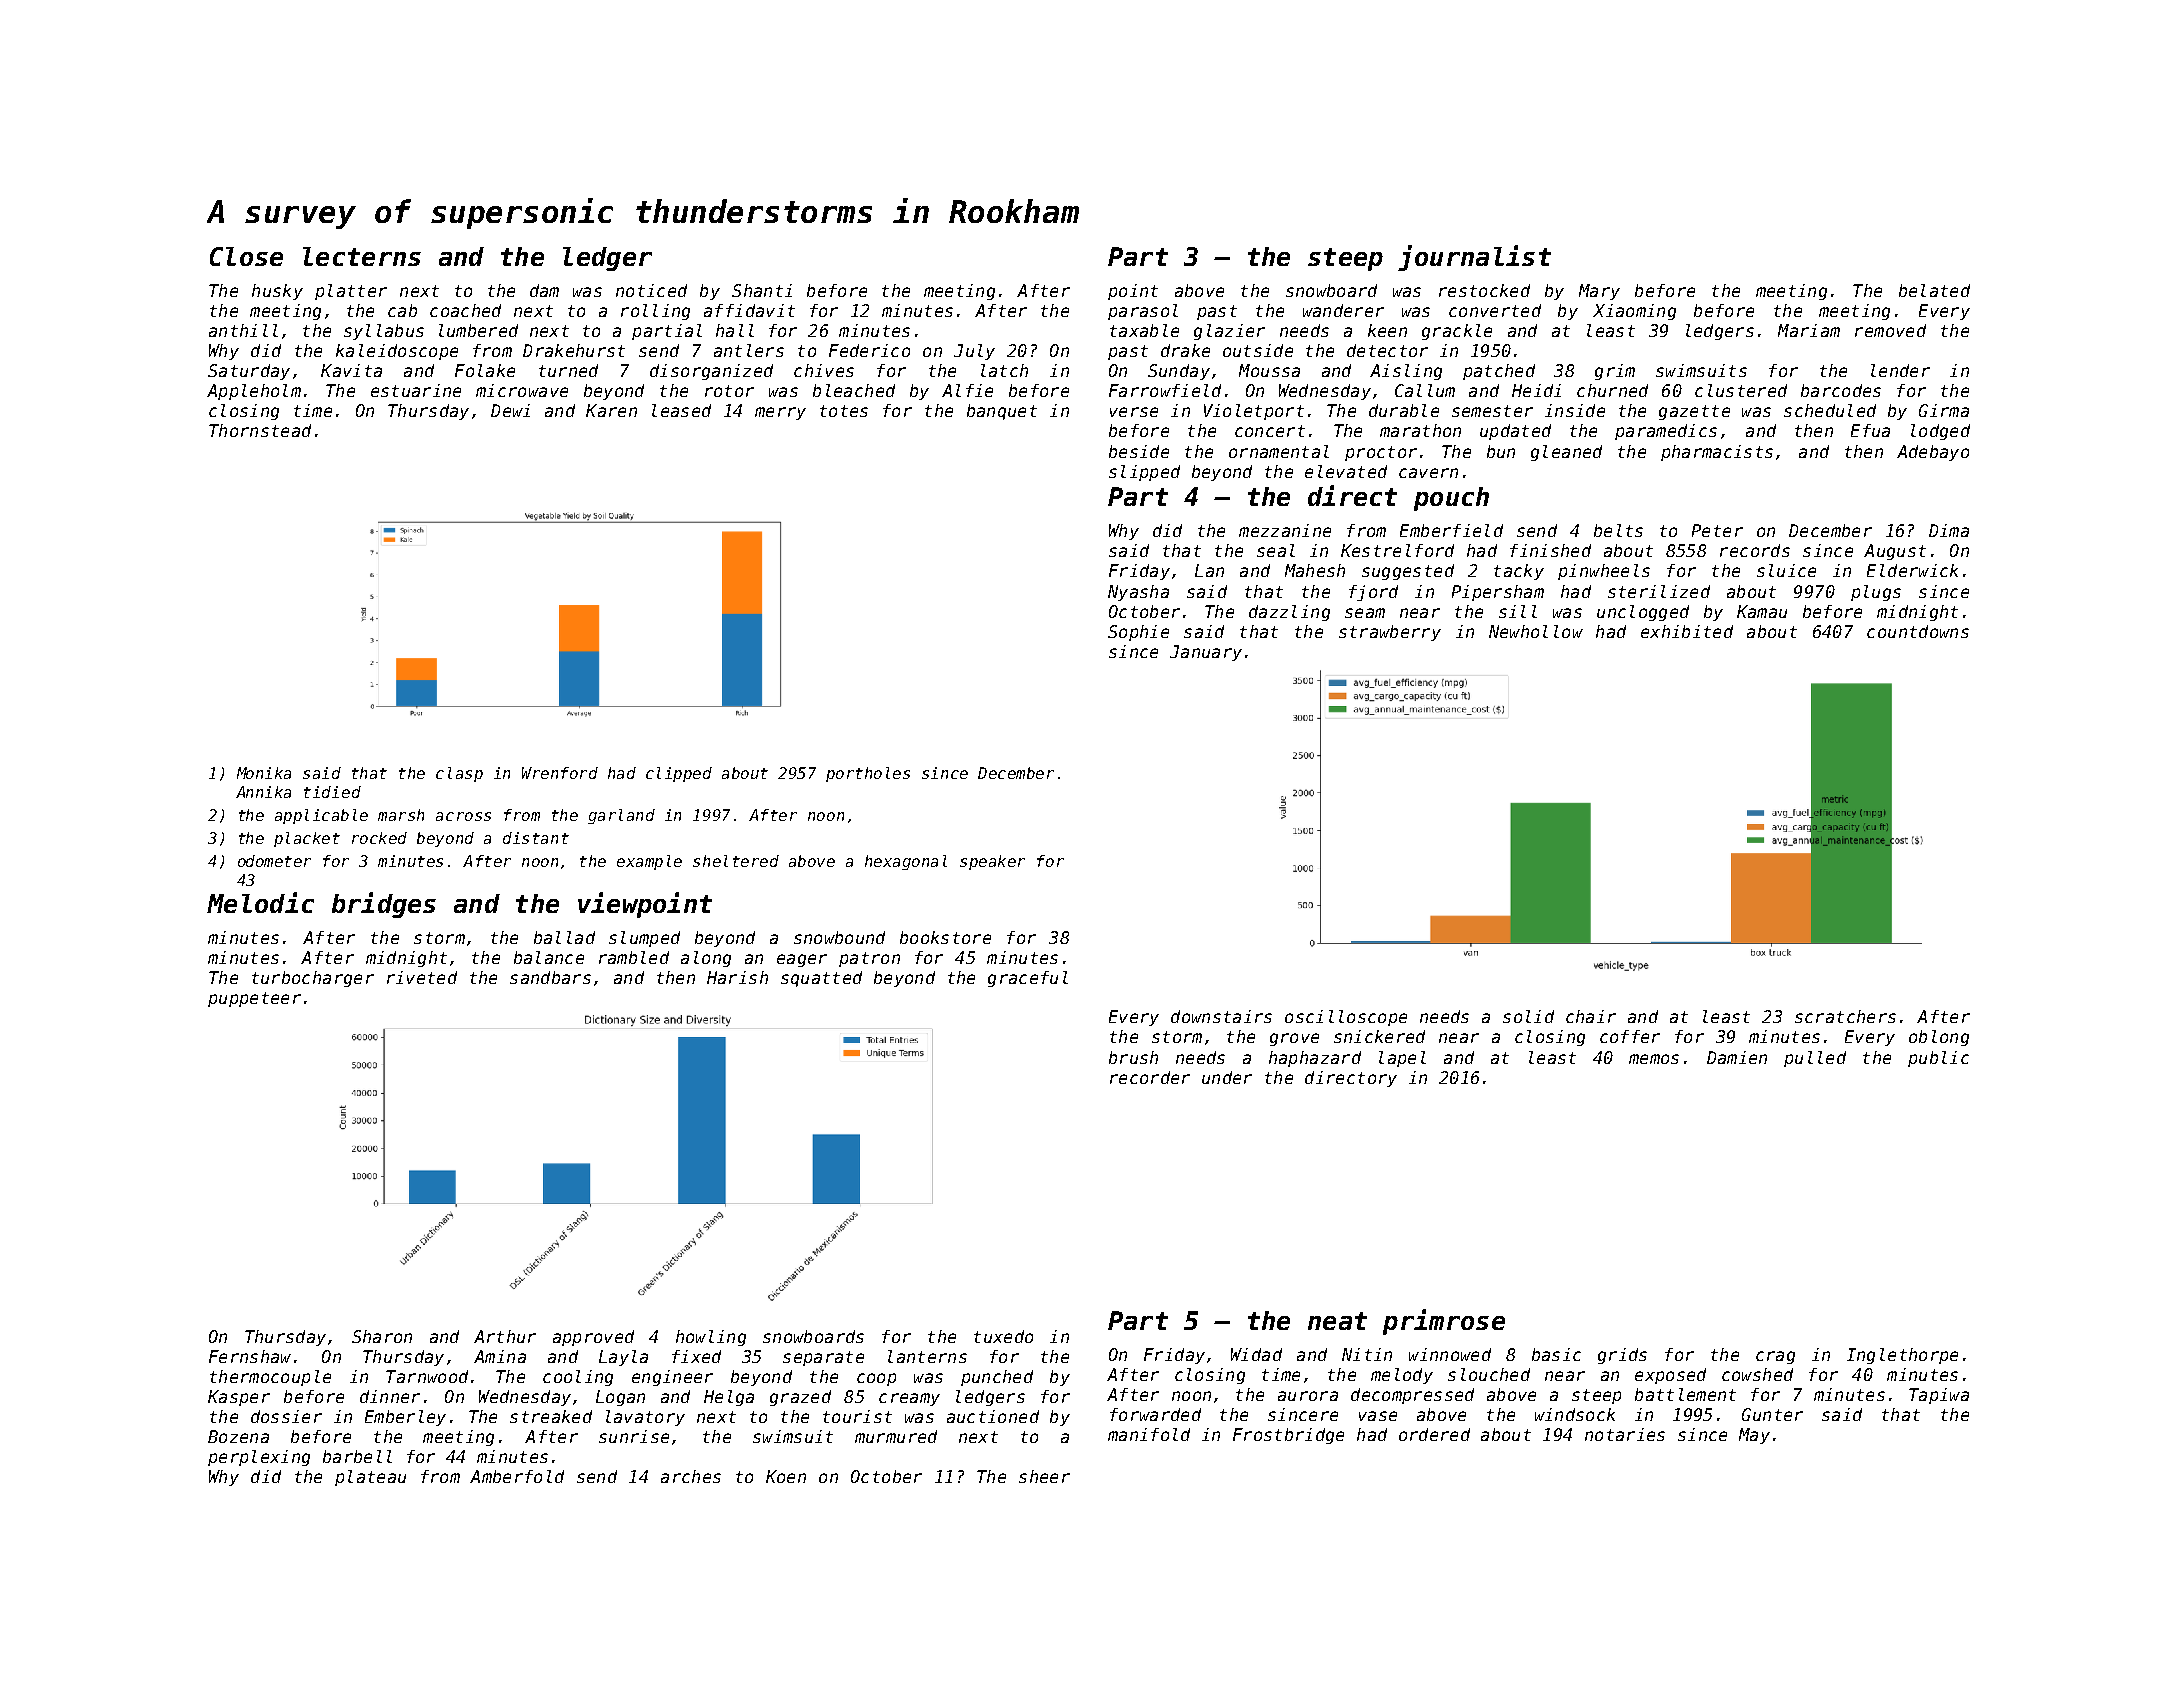 Image resolution: width=2178 pixels, height=1683 pixels. I want to click on Annika, so click(263, 792).
